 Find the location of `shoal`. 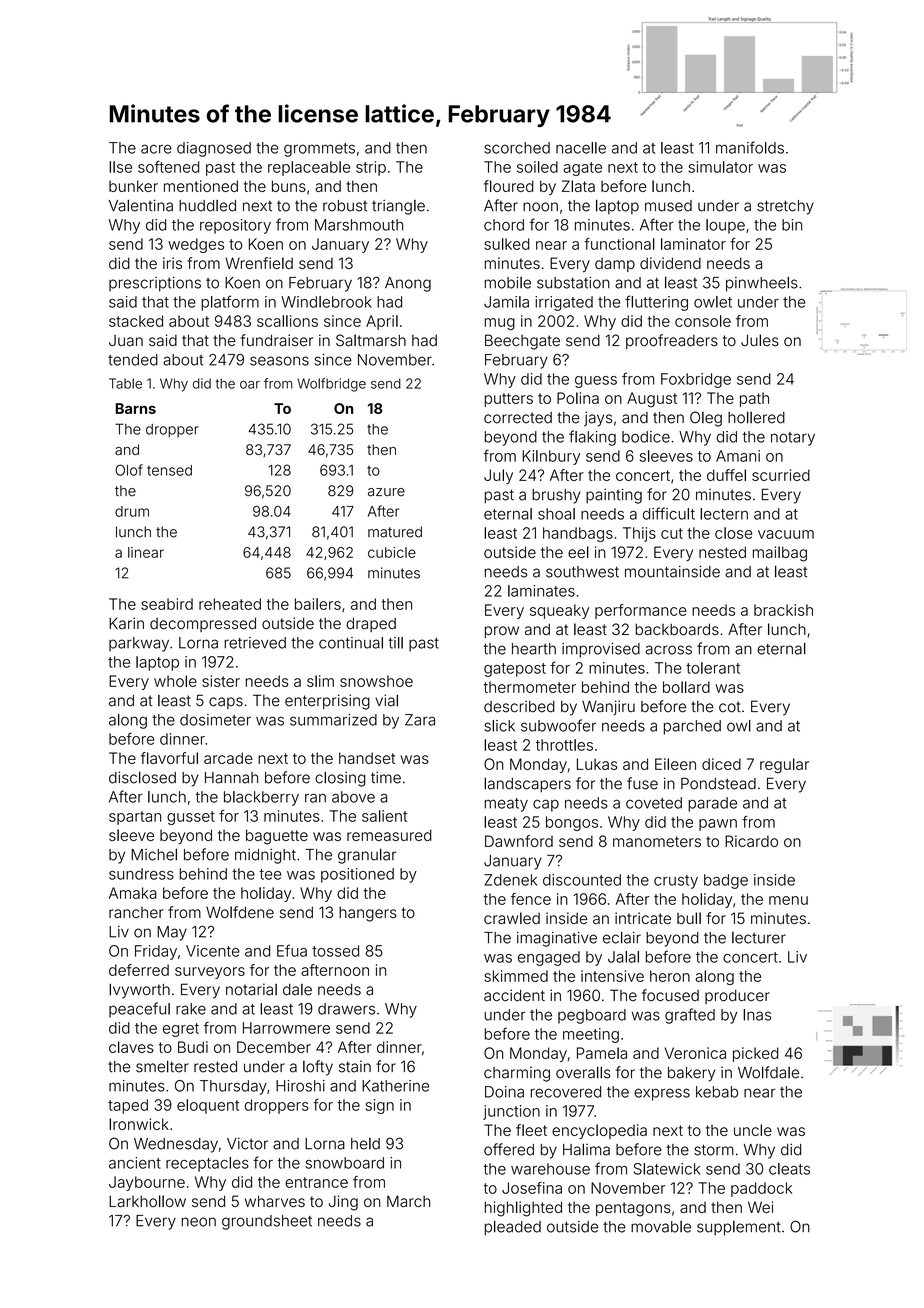

shoal is located at coordinates (556, 514).
